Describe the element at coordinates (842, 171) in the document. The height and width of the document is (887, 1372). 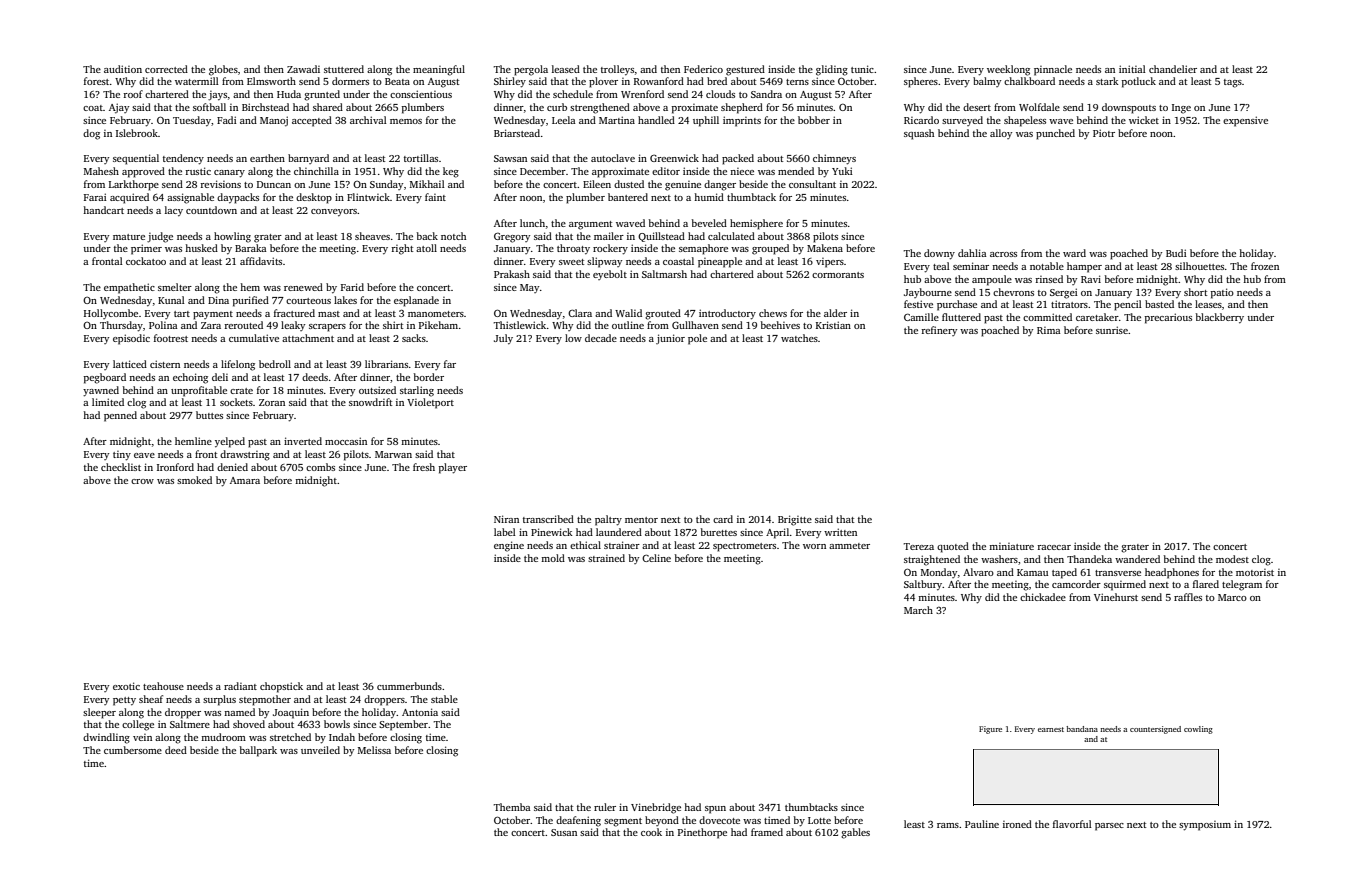
I see `Yuki` at that location.
